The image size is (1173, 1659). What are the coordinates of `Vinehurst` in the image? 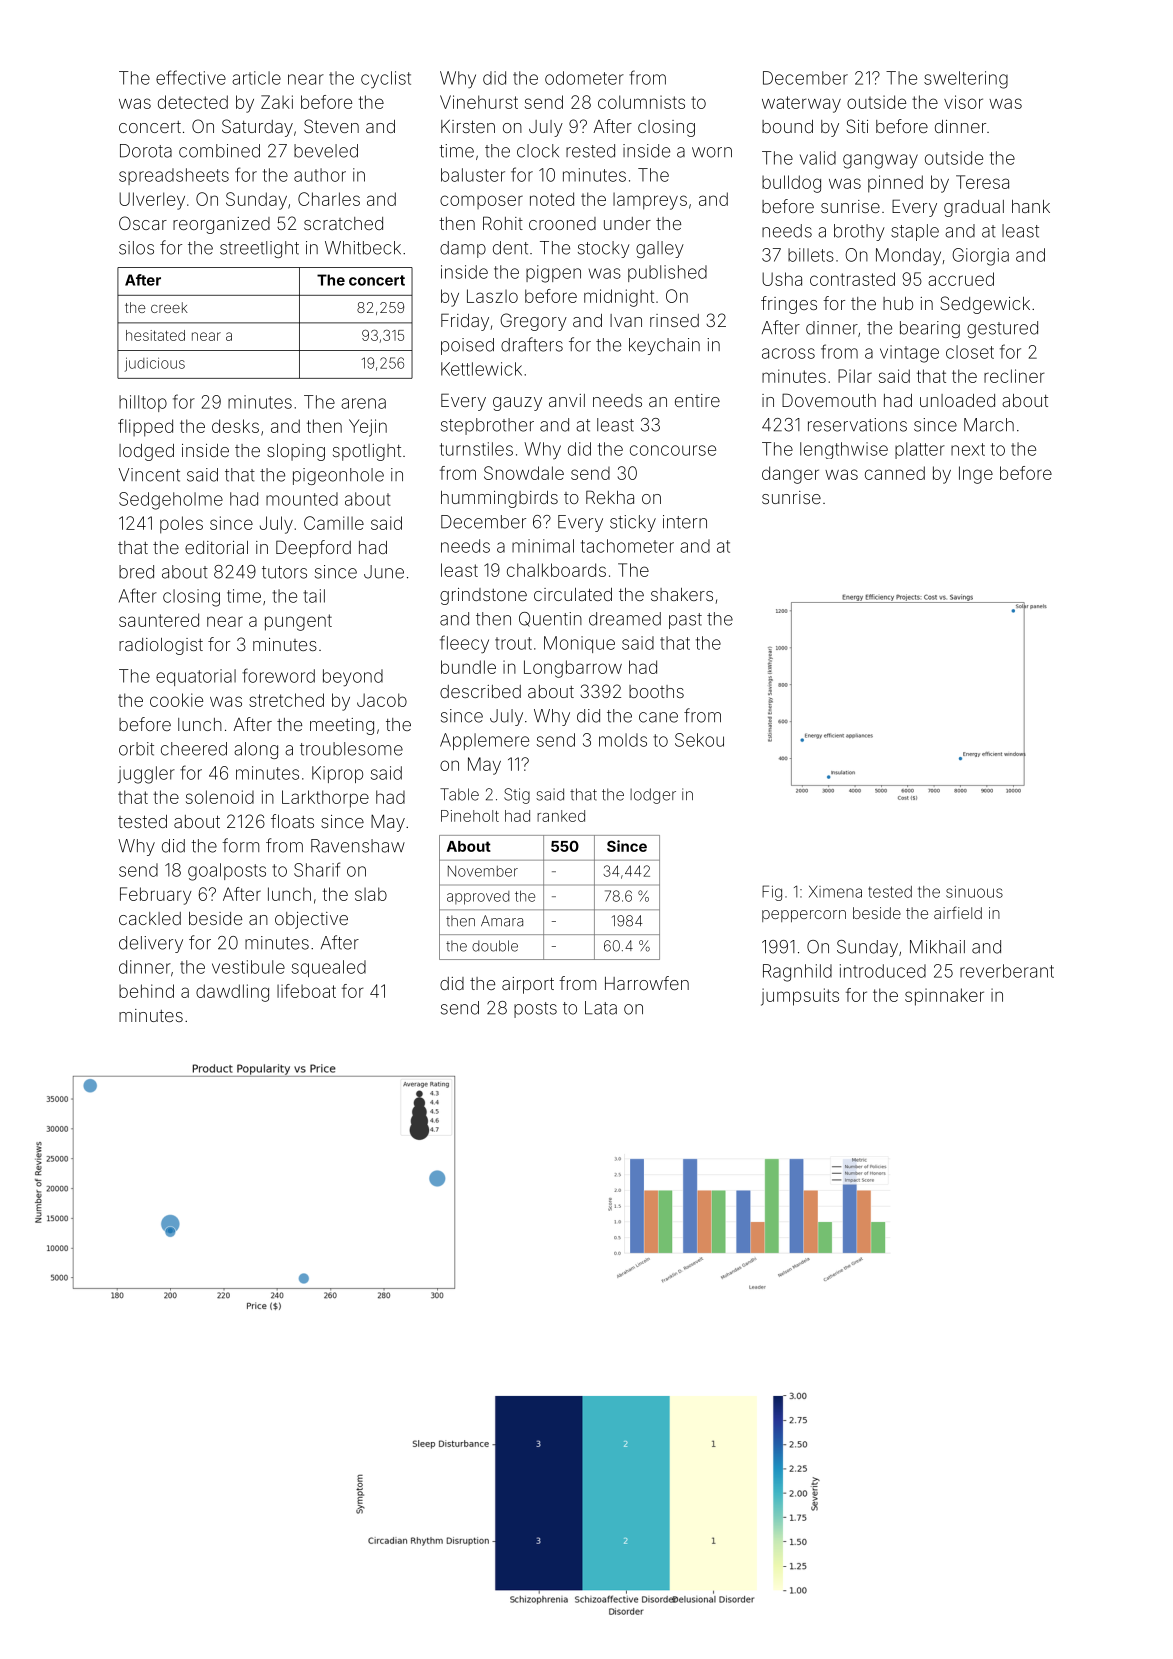 It's located at (479, 102).
